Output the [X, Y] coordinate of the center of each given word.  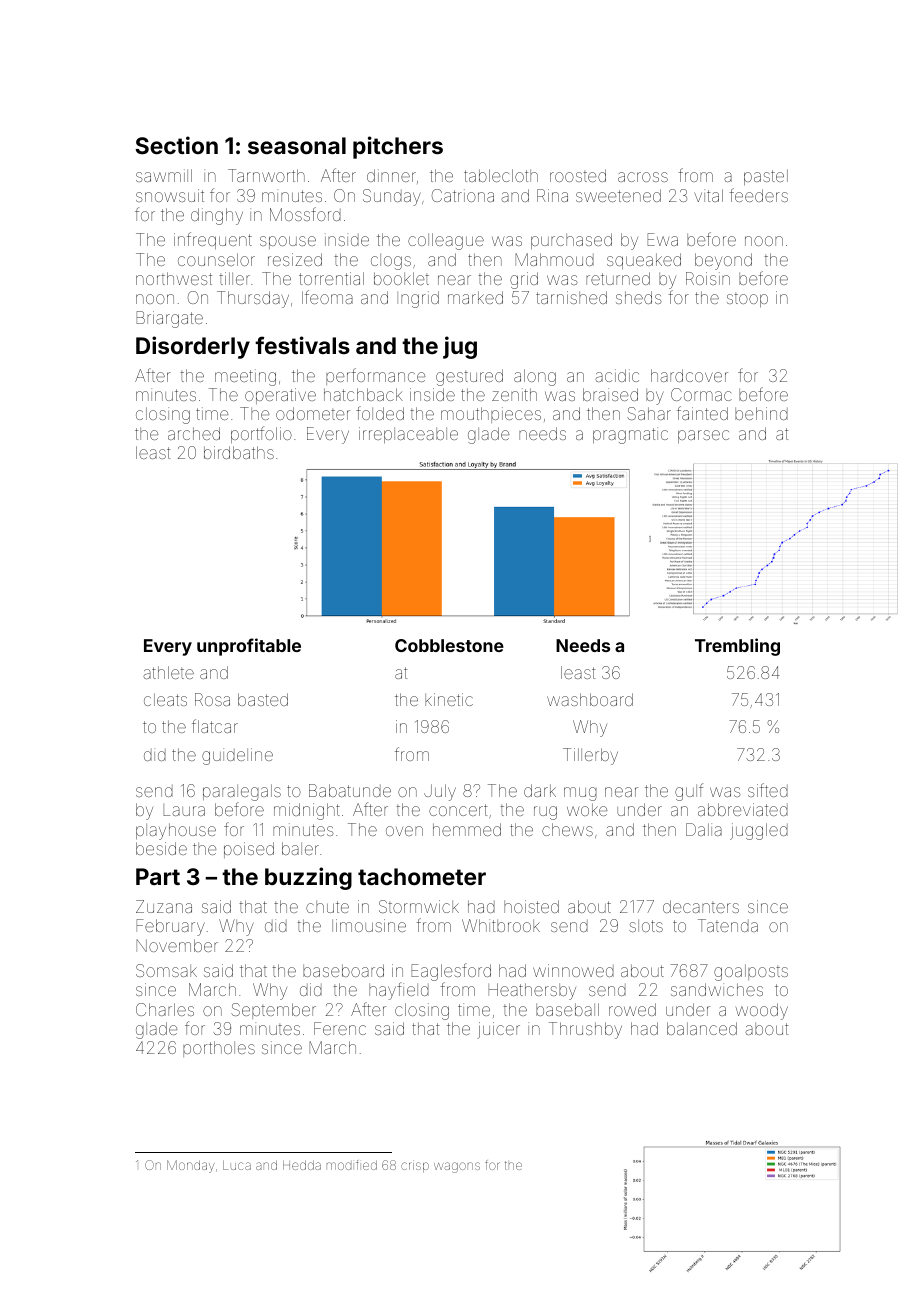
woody [762, 1011]
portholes [219, 1049]
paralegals [242, 792]
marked [475, 297]
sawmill [164, 175]
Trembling [737, 647]
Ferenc [340, 1028]
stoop [747, 300]
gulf [689, 792]
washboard [590, 699]
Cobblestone [449, 645]
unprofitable [249, 647]
